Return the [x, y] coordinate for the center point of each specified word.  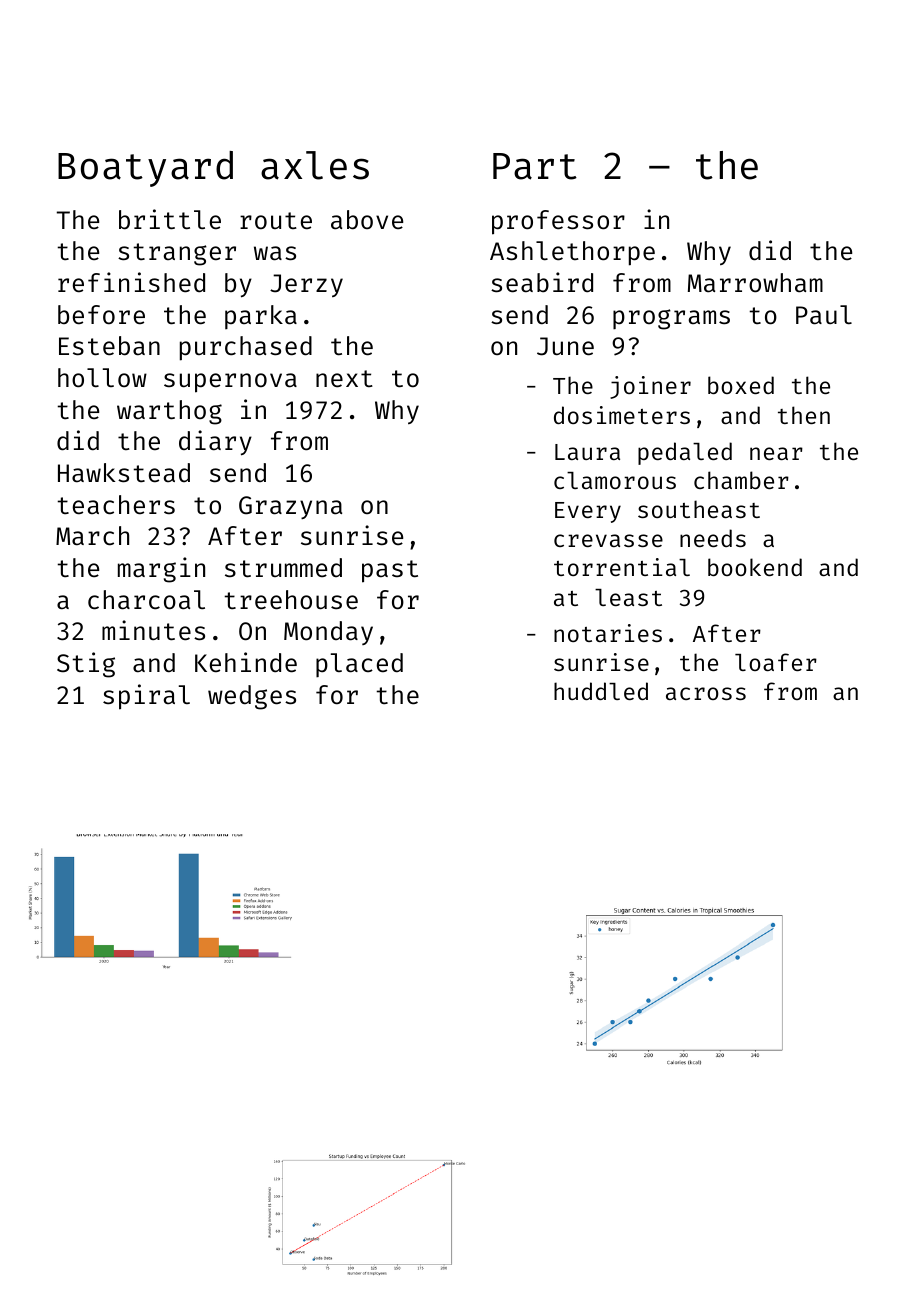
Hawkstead [124, 473]
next [344, 379]
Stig [86, 665]
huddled [601, 691]
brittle [170, 219]
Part [535, 166]
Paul [824, 315]
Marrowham [755, 283]
